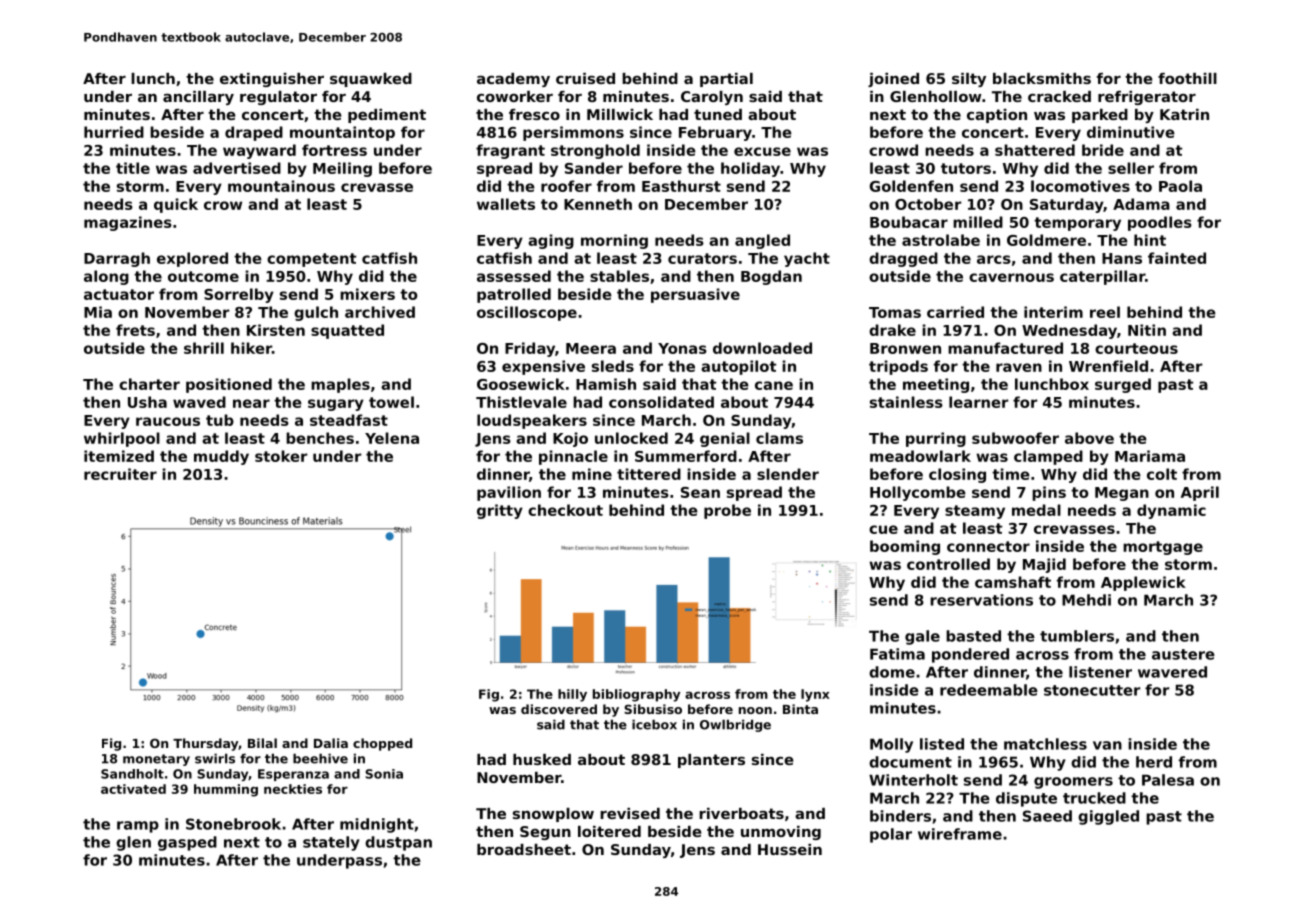 The height and width of the document is (924, 1308). I want to click on surged, so click(1123, 385).
